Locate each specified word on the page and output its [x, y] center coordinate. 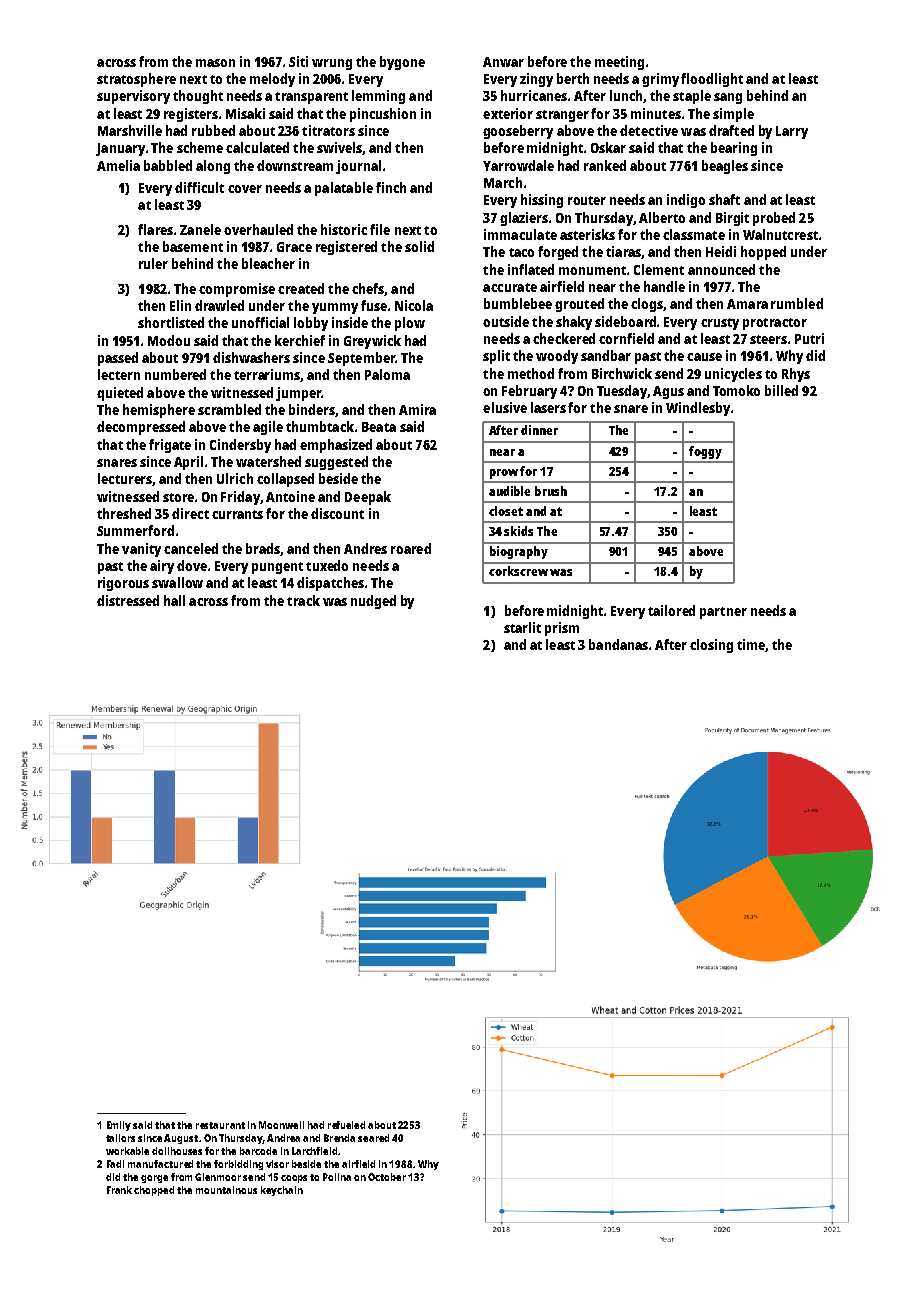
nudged [373, 602]
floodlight [712, 80]
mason [215, 63]
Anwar [503, 62]
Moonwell [281, 1125]
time [751, 644]
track [303, 600]
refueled [346, 1125]
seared [373, 1138]
